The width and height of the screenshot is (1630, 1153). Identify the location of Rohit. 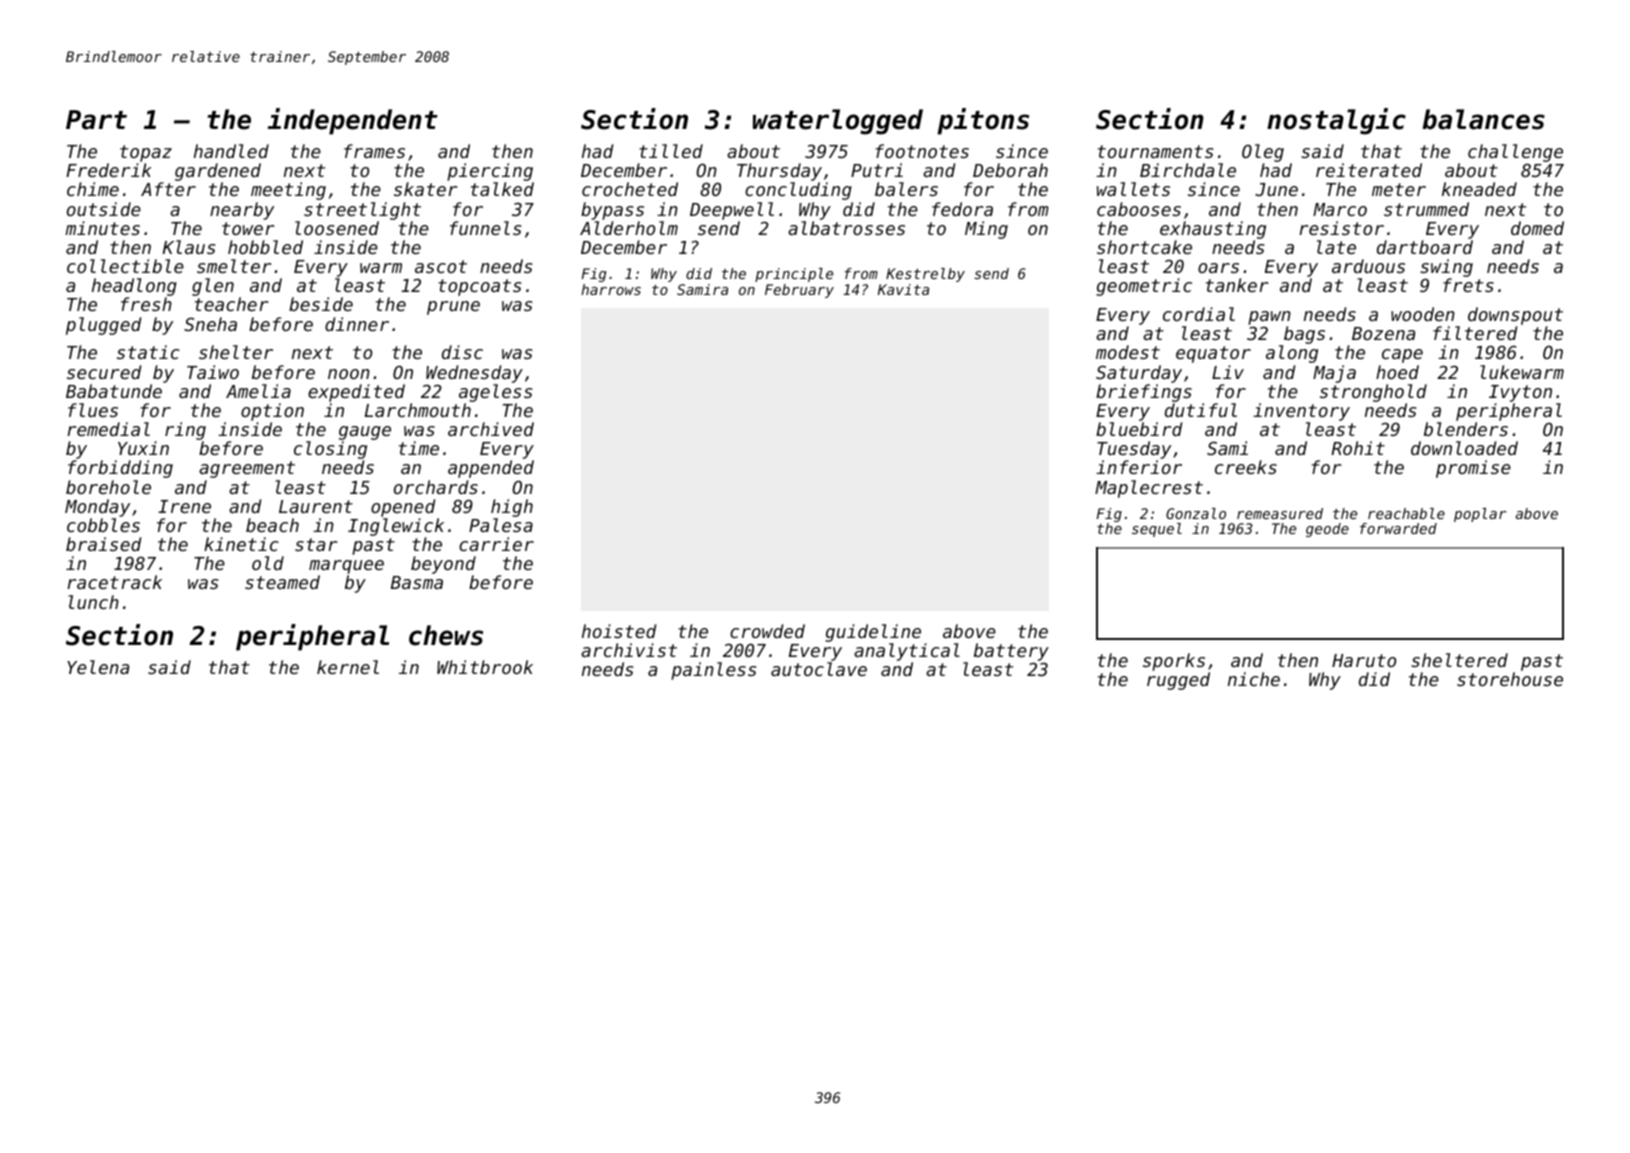
(1358, 448).
